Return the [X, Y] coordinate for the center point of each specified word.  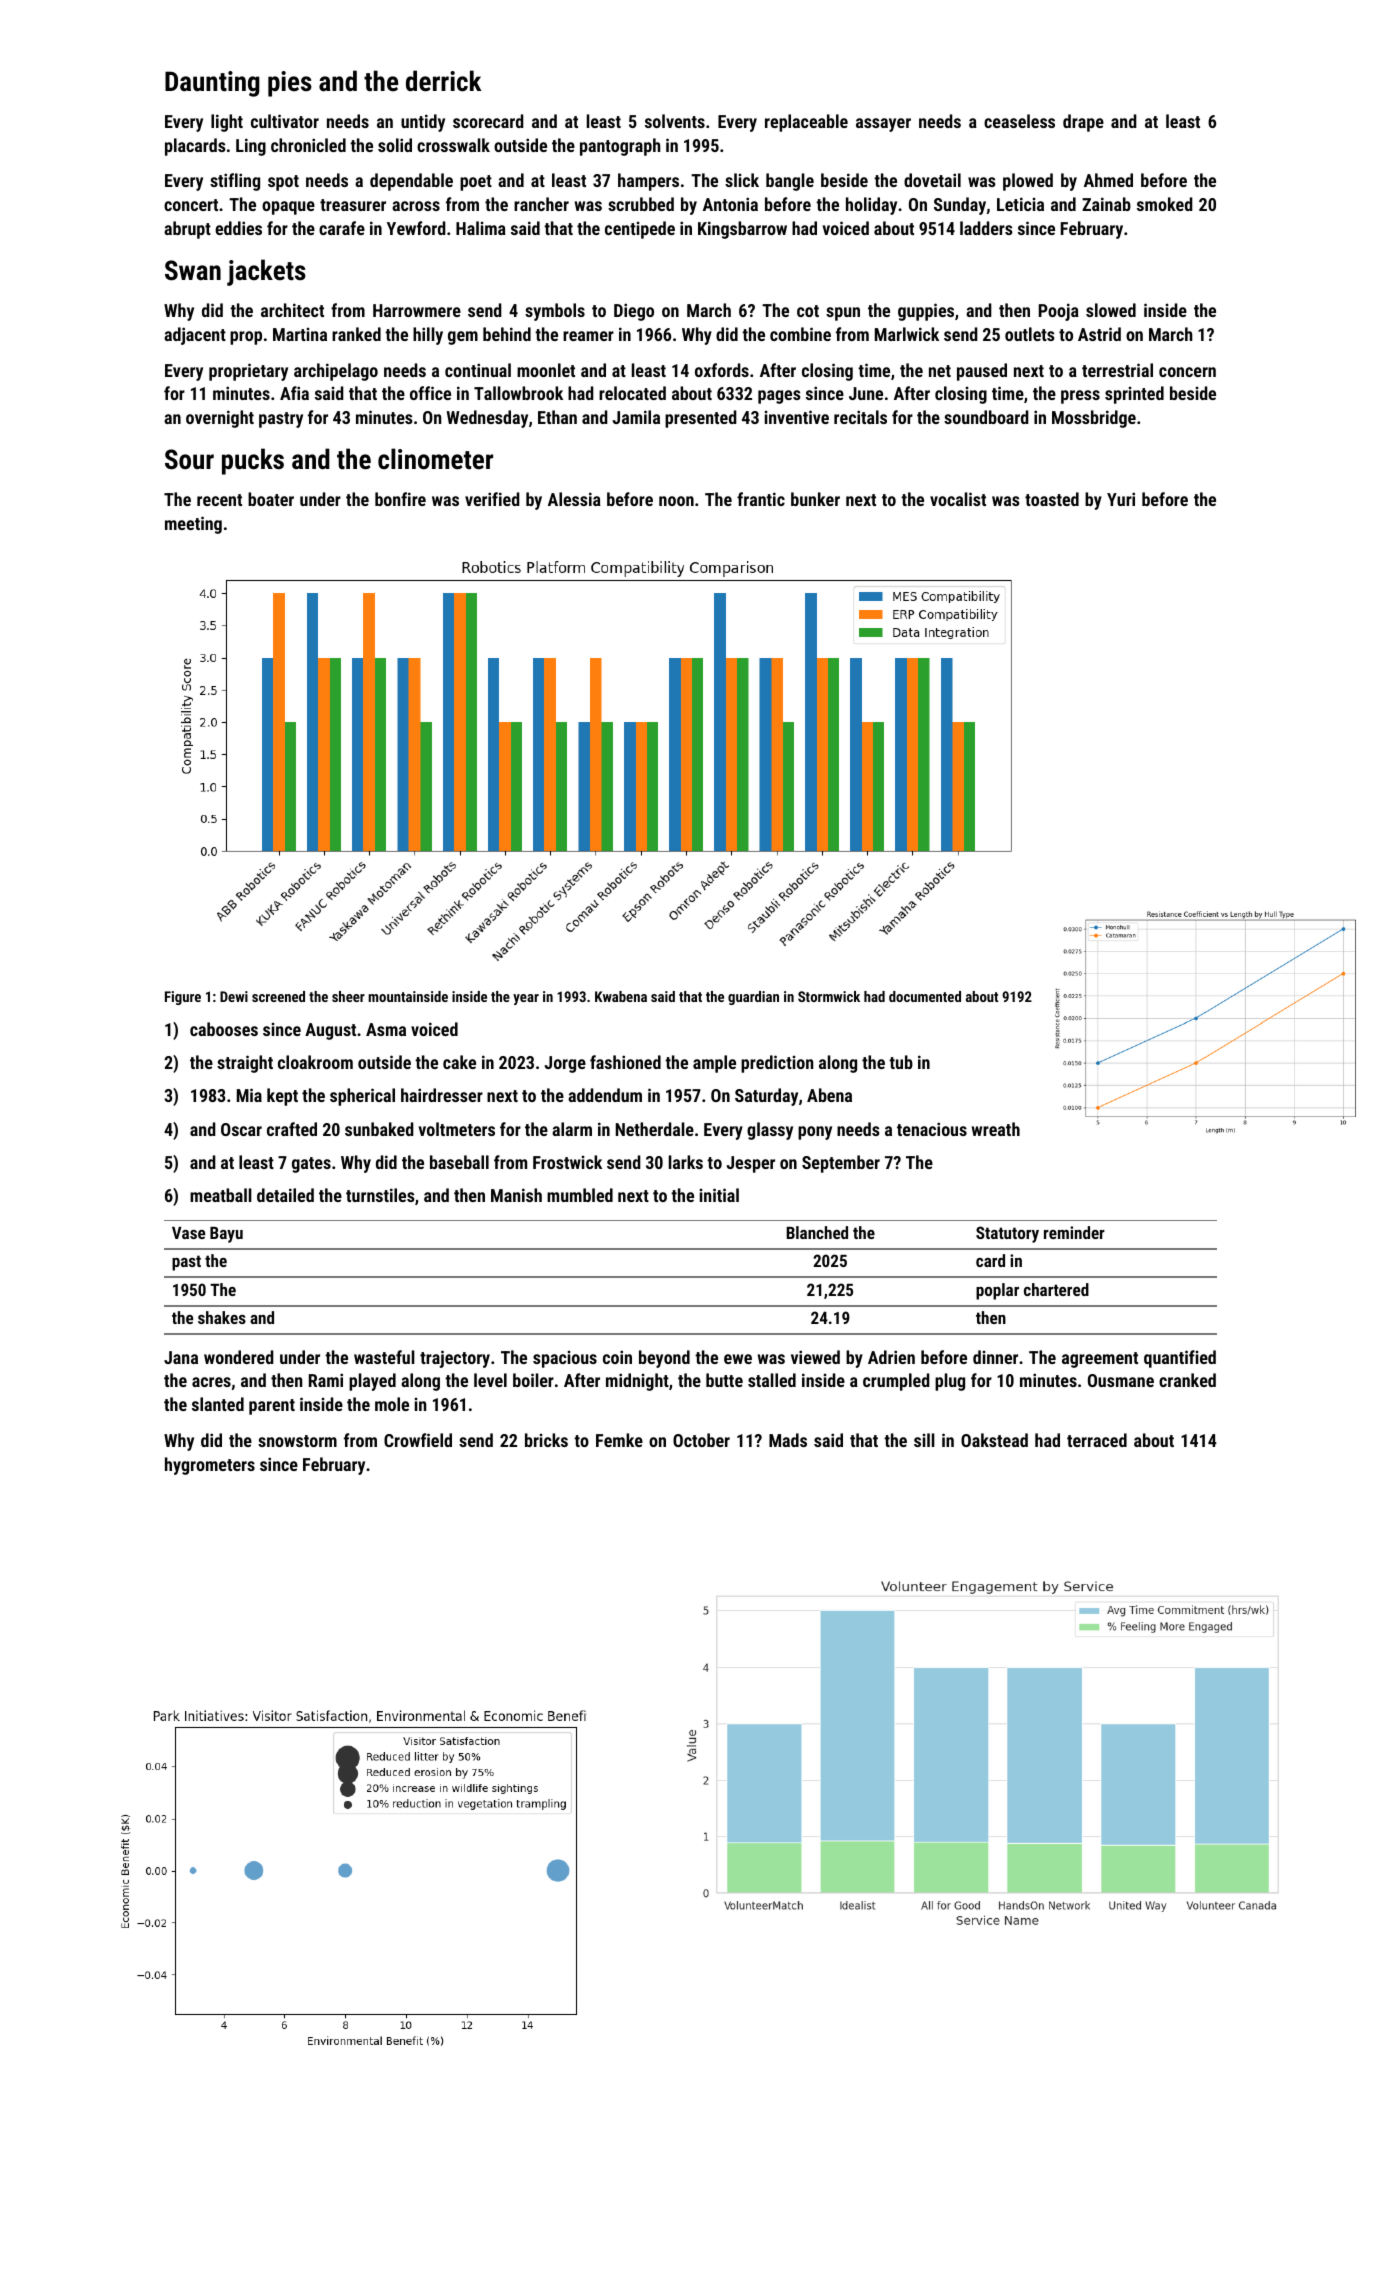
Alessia [574, 499]
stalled [772, 1380]
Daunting [212, 84]
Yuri [1121, 499]
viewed [815, 1357]
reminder [1074, 1232]
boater [271, 499]
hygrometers [210, 1466]
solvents [675, 121]
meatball [221, 1195]
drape [1083, 123]
